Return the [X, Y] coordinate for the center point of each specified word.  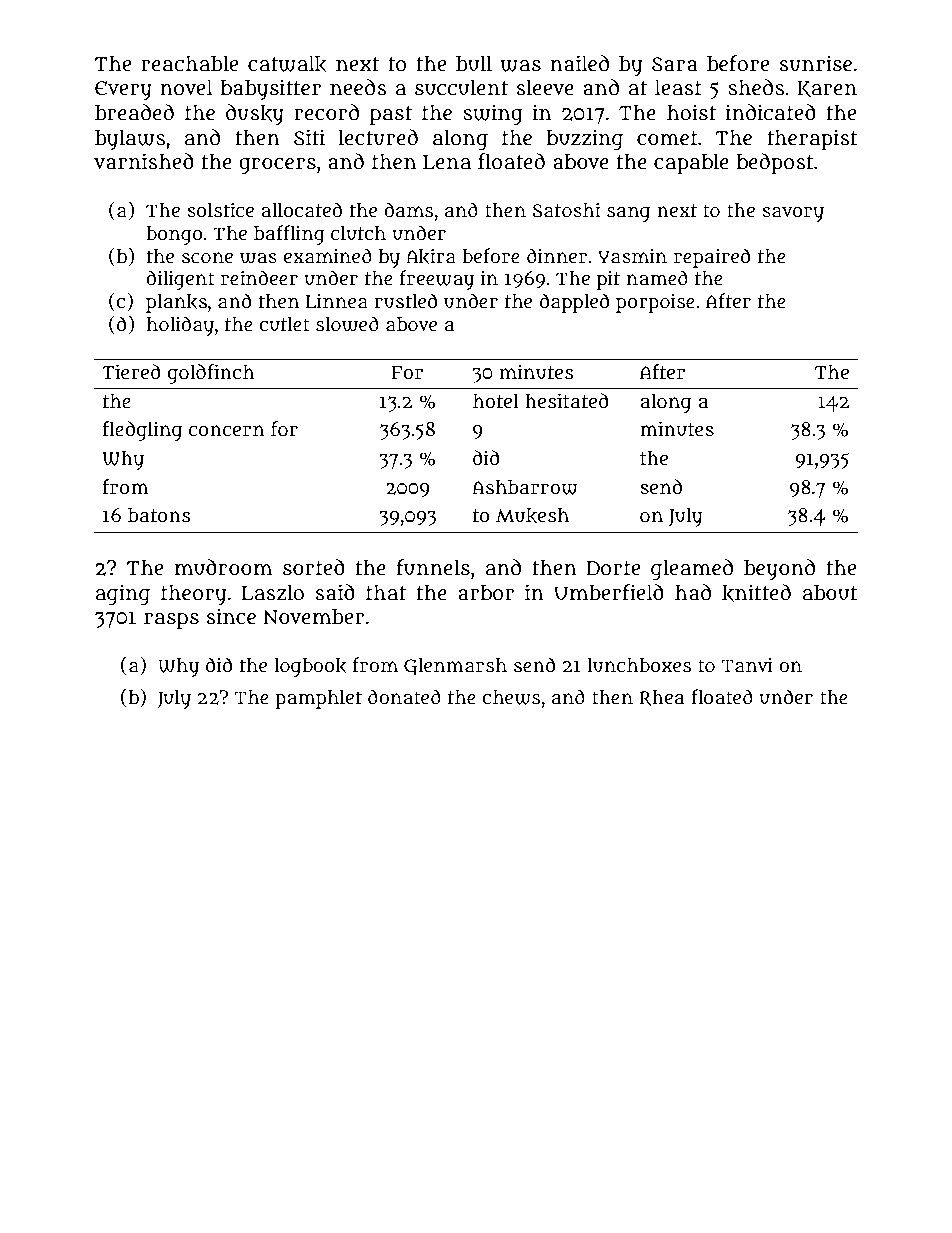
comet [667, 138]
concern [226, 431]
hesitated [567, 401]
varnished [144, 161]
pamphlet [318, 699]
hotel [496, 401]
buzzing [585, 139]
